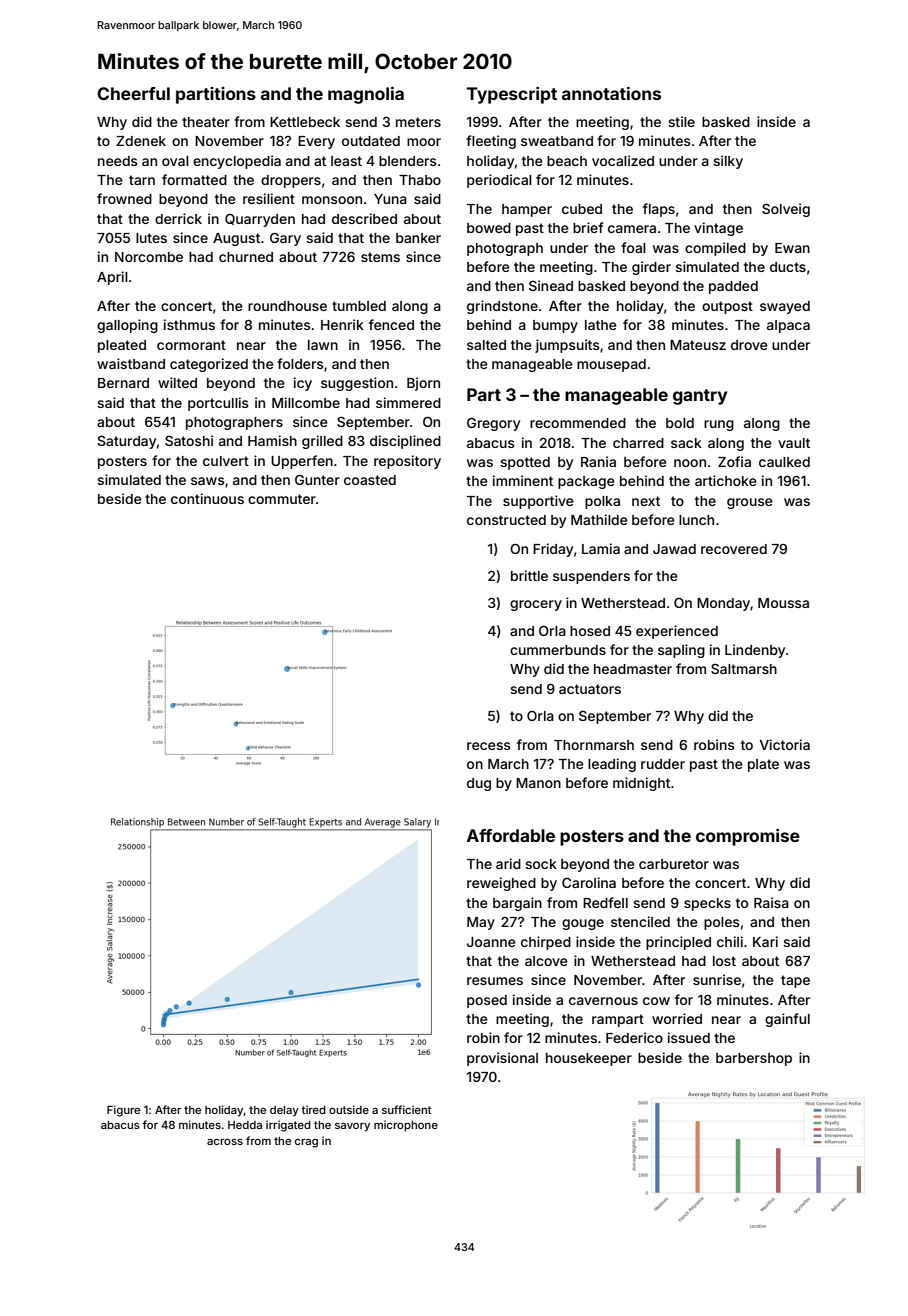 The height and width of the screenshot is (1316, 908). I want to click on grocery, so click(536, 605).
